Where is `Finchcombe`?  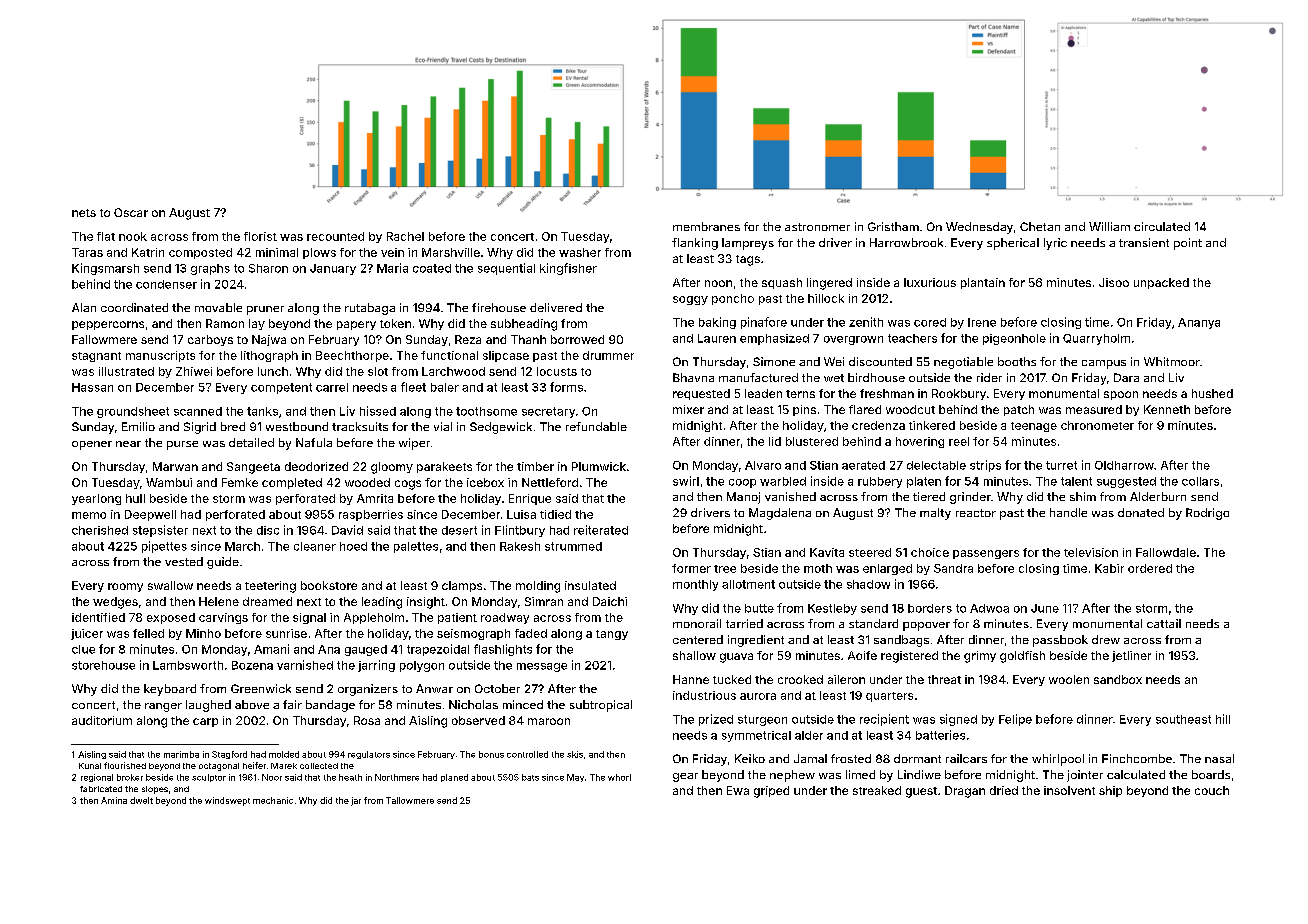
Finchcombe is located at coordinates (1137, 758).
